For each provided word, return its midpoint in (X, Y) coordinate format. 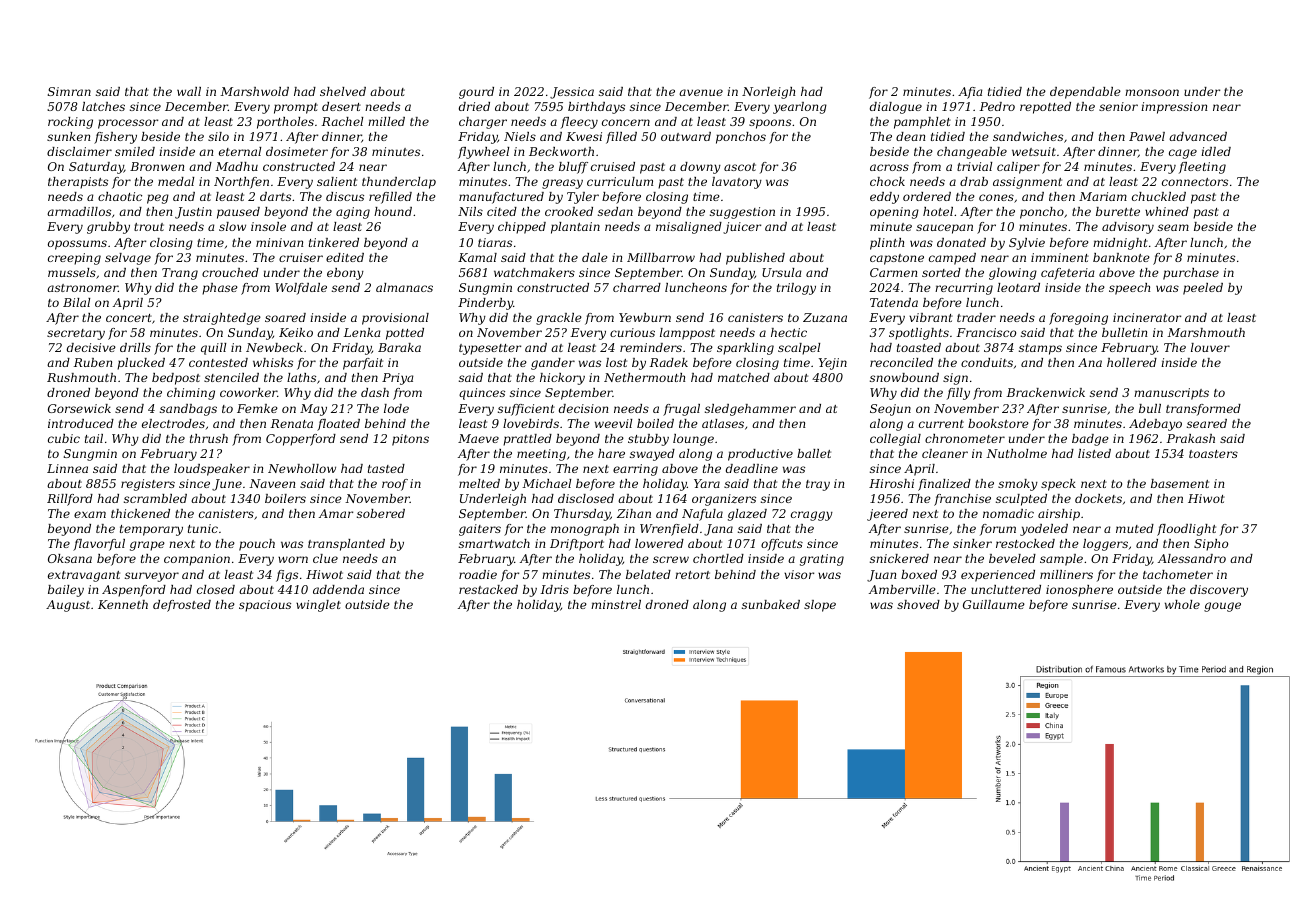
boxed (919, 574)
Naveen (272, 483)
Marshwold (255, 91)
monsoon (1152, 92)
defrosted (182, 606)
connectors (1195, 182)
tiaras (495, 242)
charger (483, 123)
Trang (180, 274)
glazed (747, 515)
